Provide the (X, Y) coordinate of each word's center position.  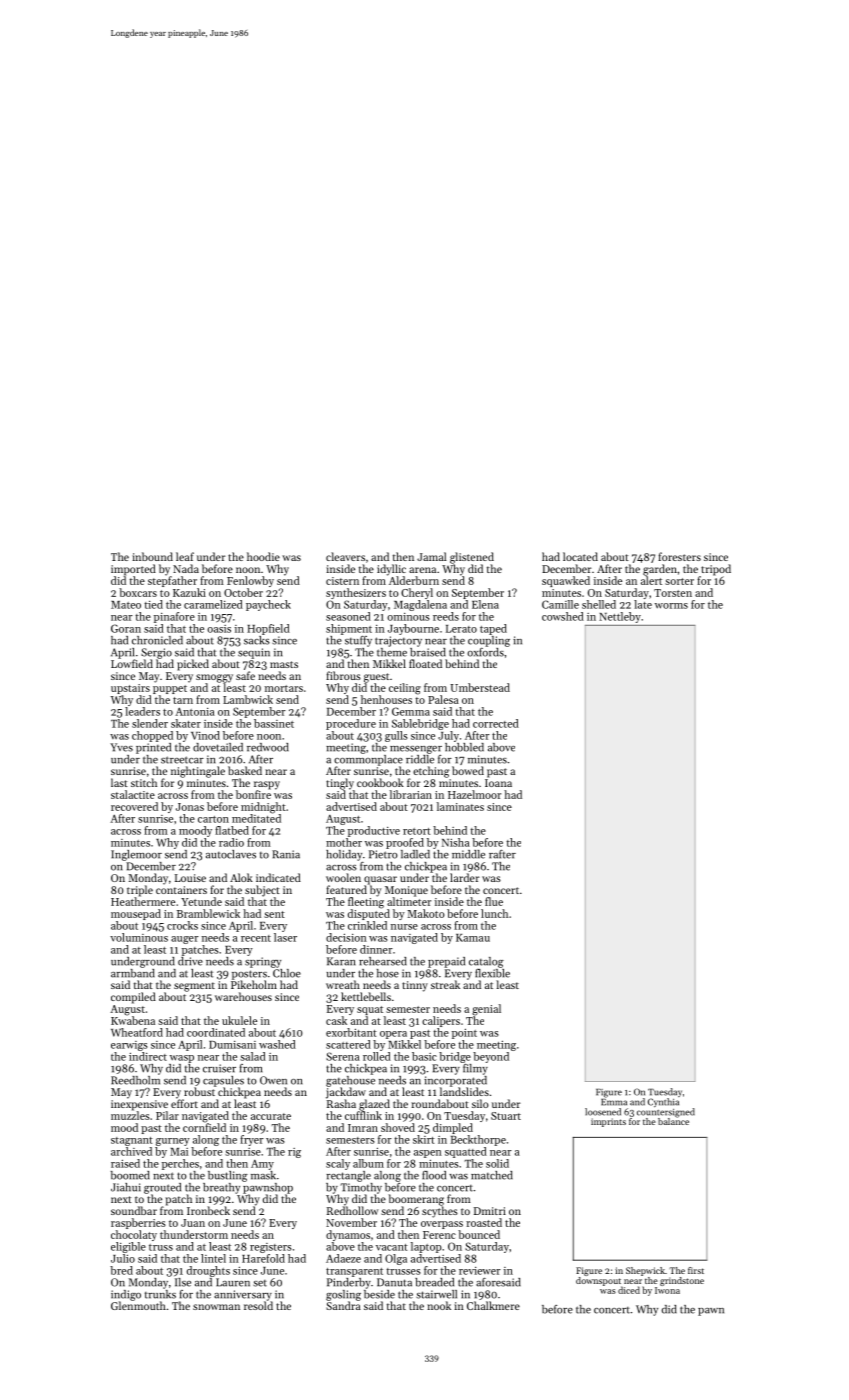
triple (140, 891)
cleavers (345, 556)
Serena (343, 1056)
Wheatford (137, 1032)
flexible (492, 973)
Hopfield (268, 629)
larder (465, 877)
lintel (213, 1258)
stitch (144, 782)
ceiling (405, 689)
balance (673, 1121)
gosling (343, 1295)
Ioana (498, 783)
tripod (716, 570)
